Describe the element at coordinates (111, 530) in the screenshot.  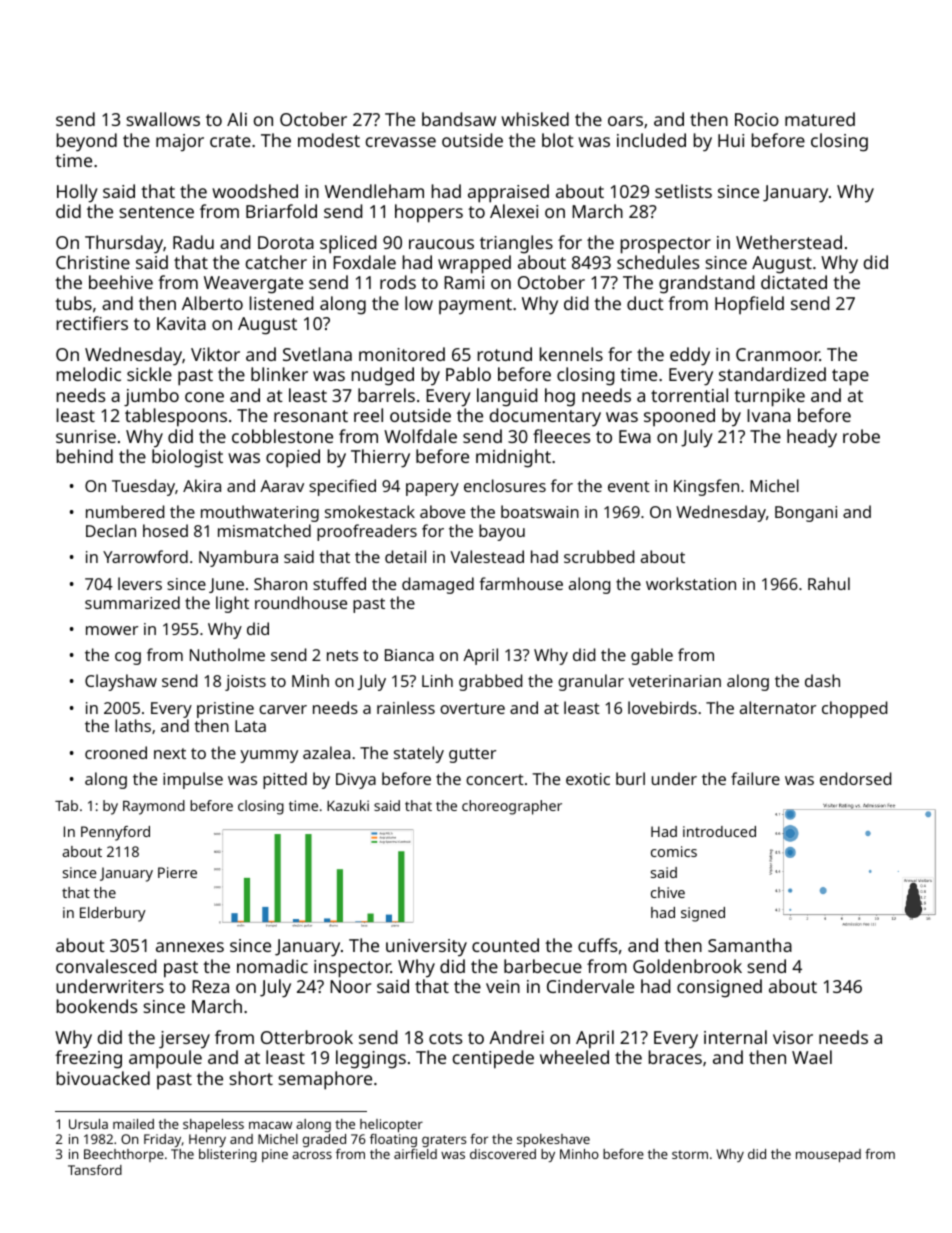
I see `Declan` at that location.
